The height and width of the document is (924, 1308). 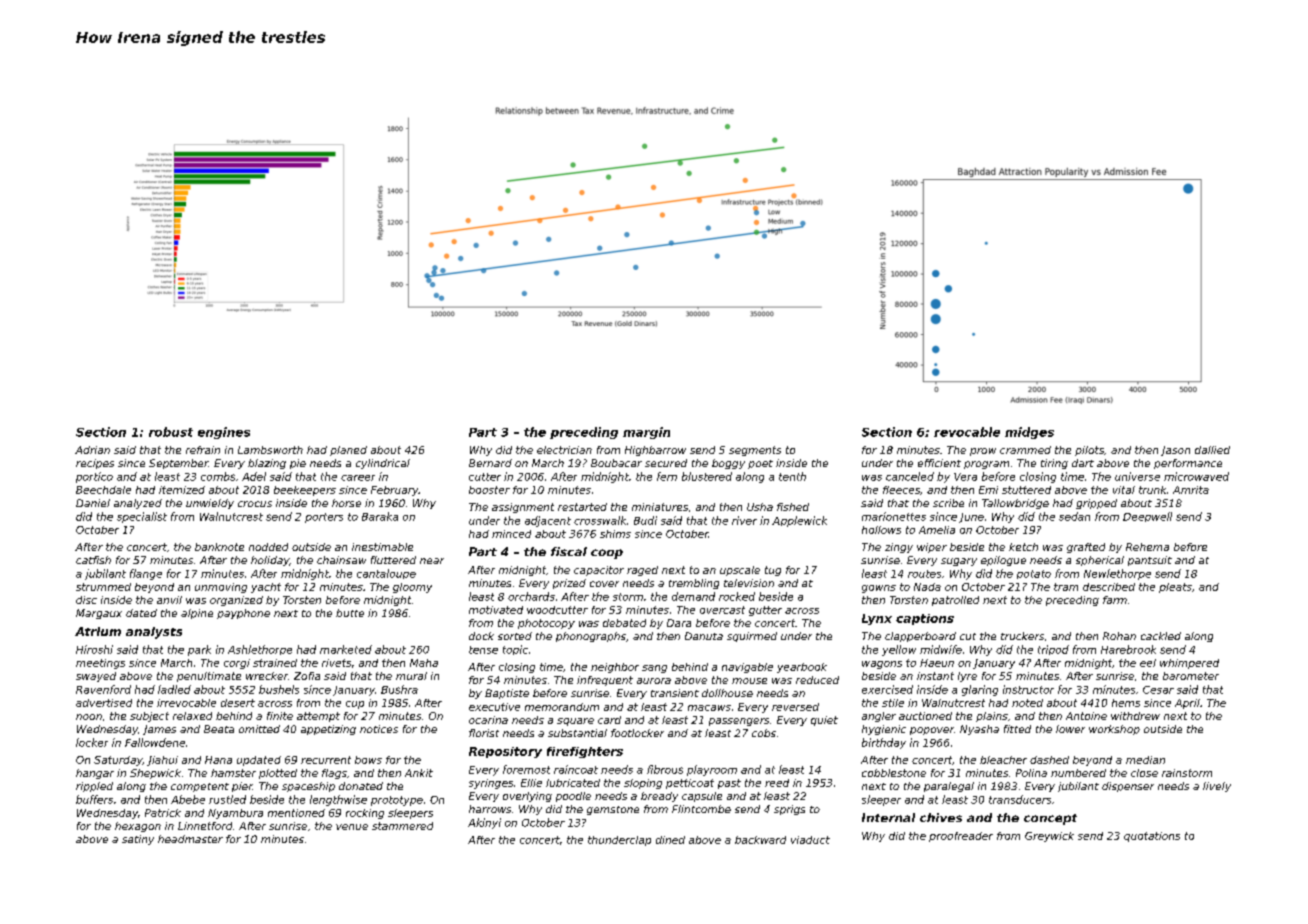 I want to click on analysts, so click(x=154, y=633).
